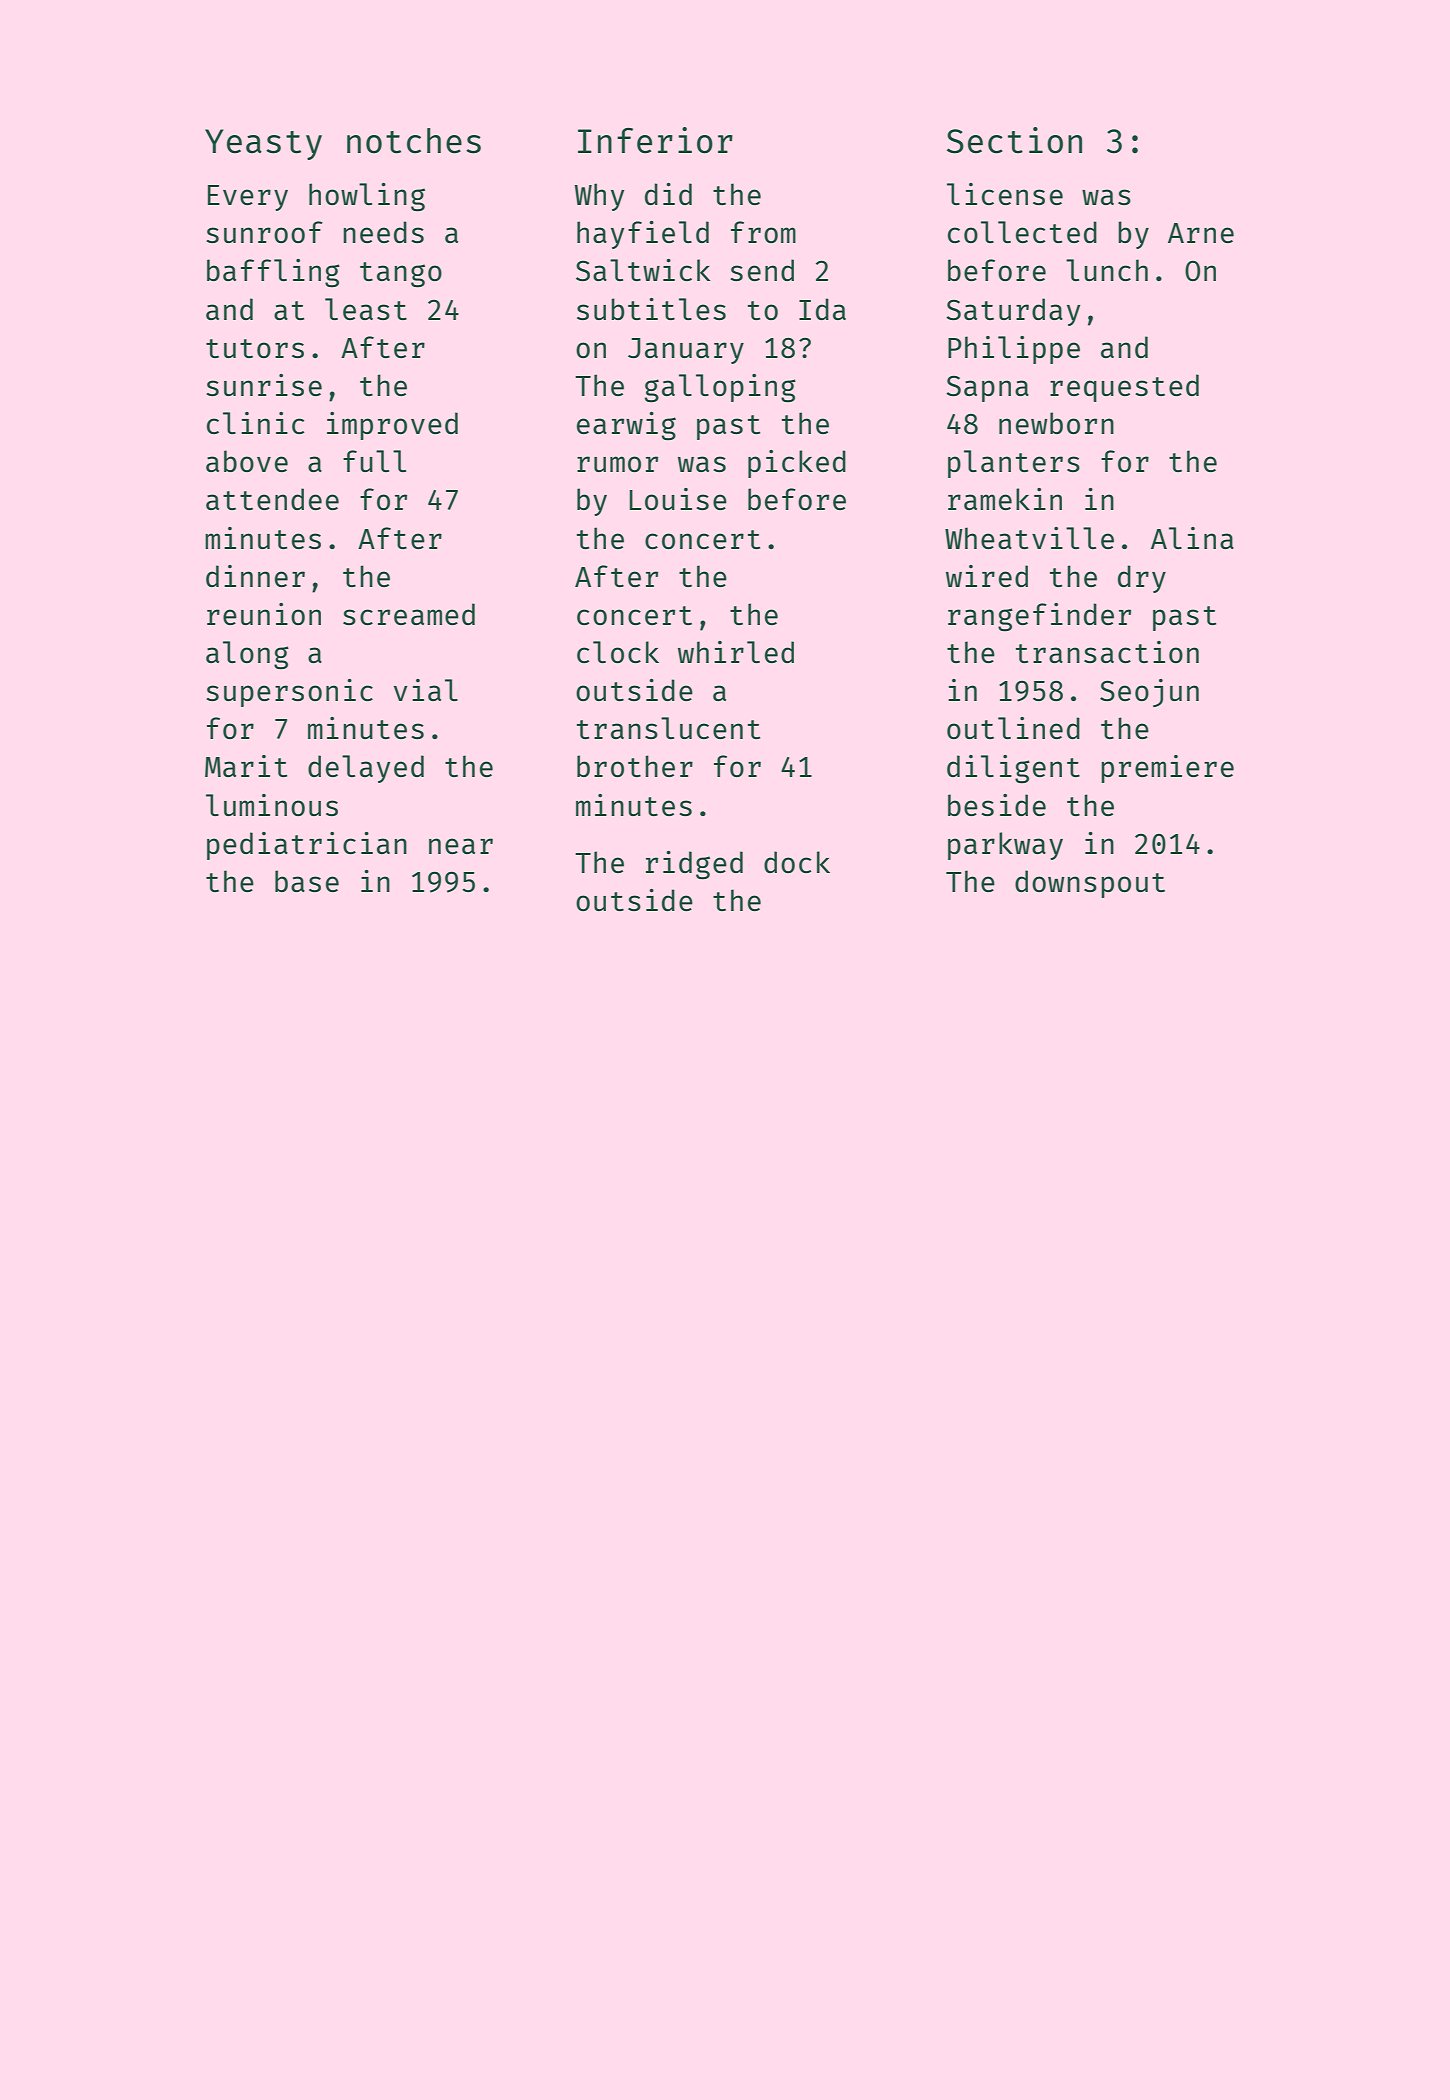  Describe the element at coordinates (668, 194) in the page. I see `did` at that location.
